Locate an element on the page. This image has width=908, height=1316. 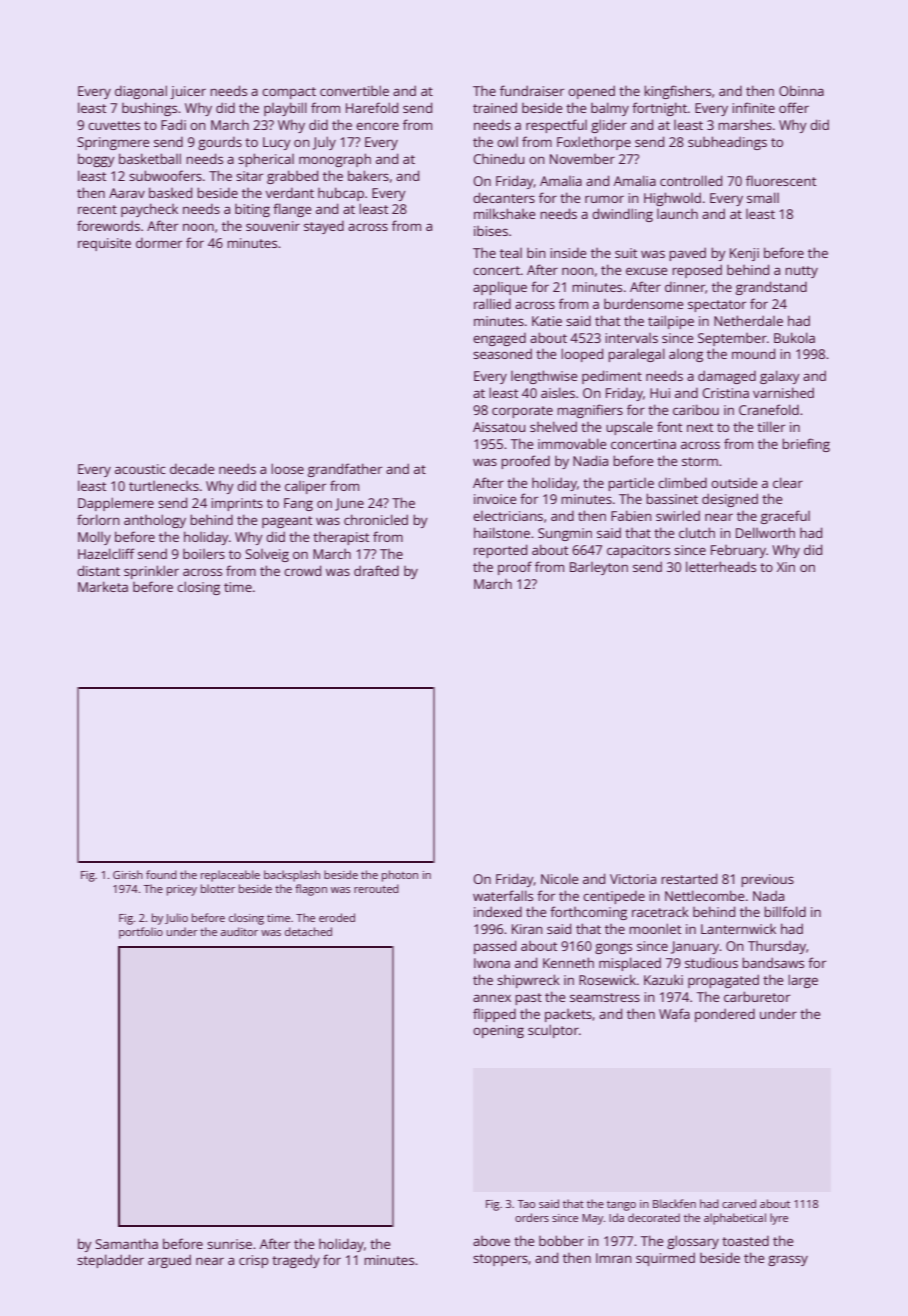
backsplash is located at coordinates (292, 876).
